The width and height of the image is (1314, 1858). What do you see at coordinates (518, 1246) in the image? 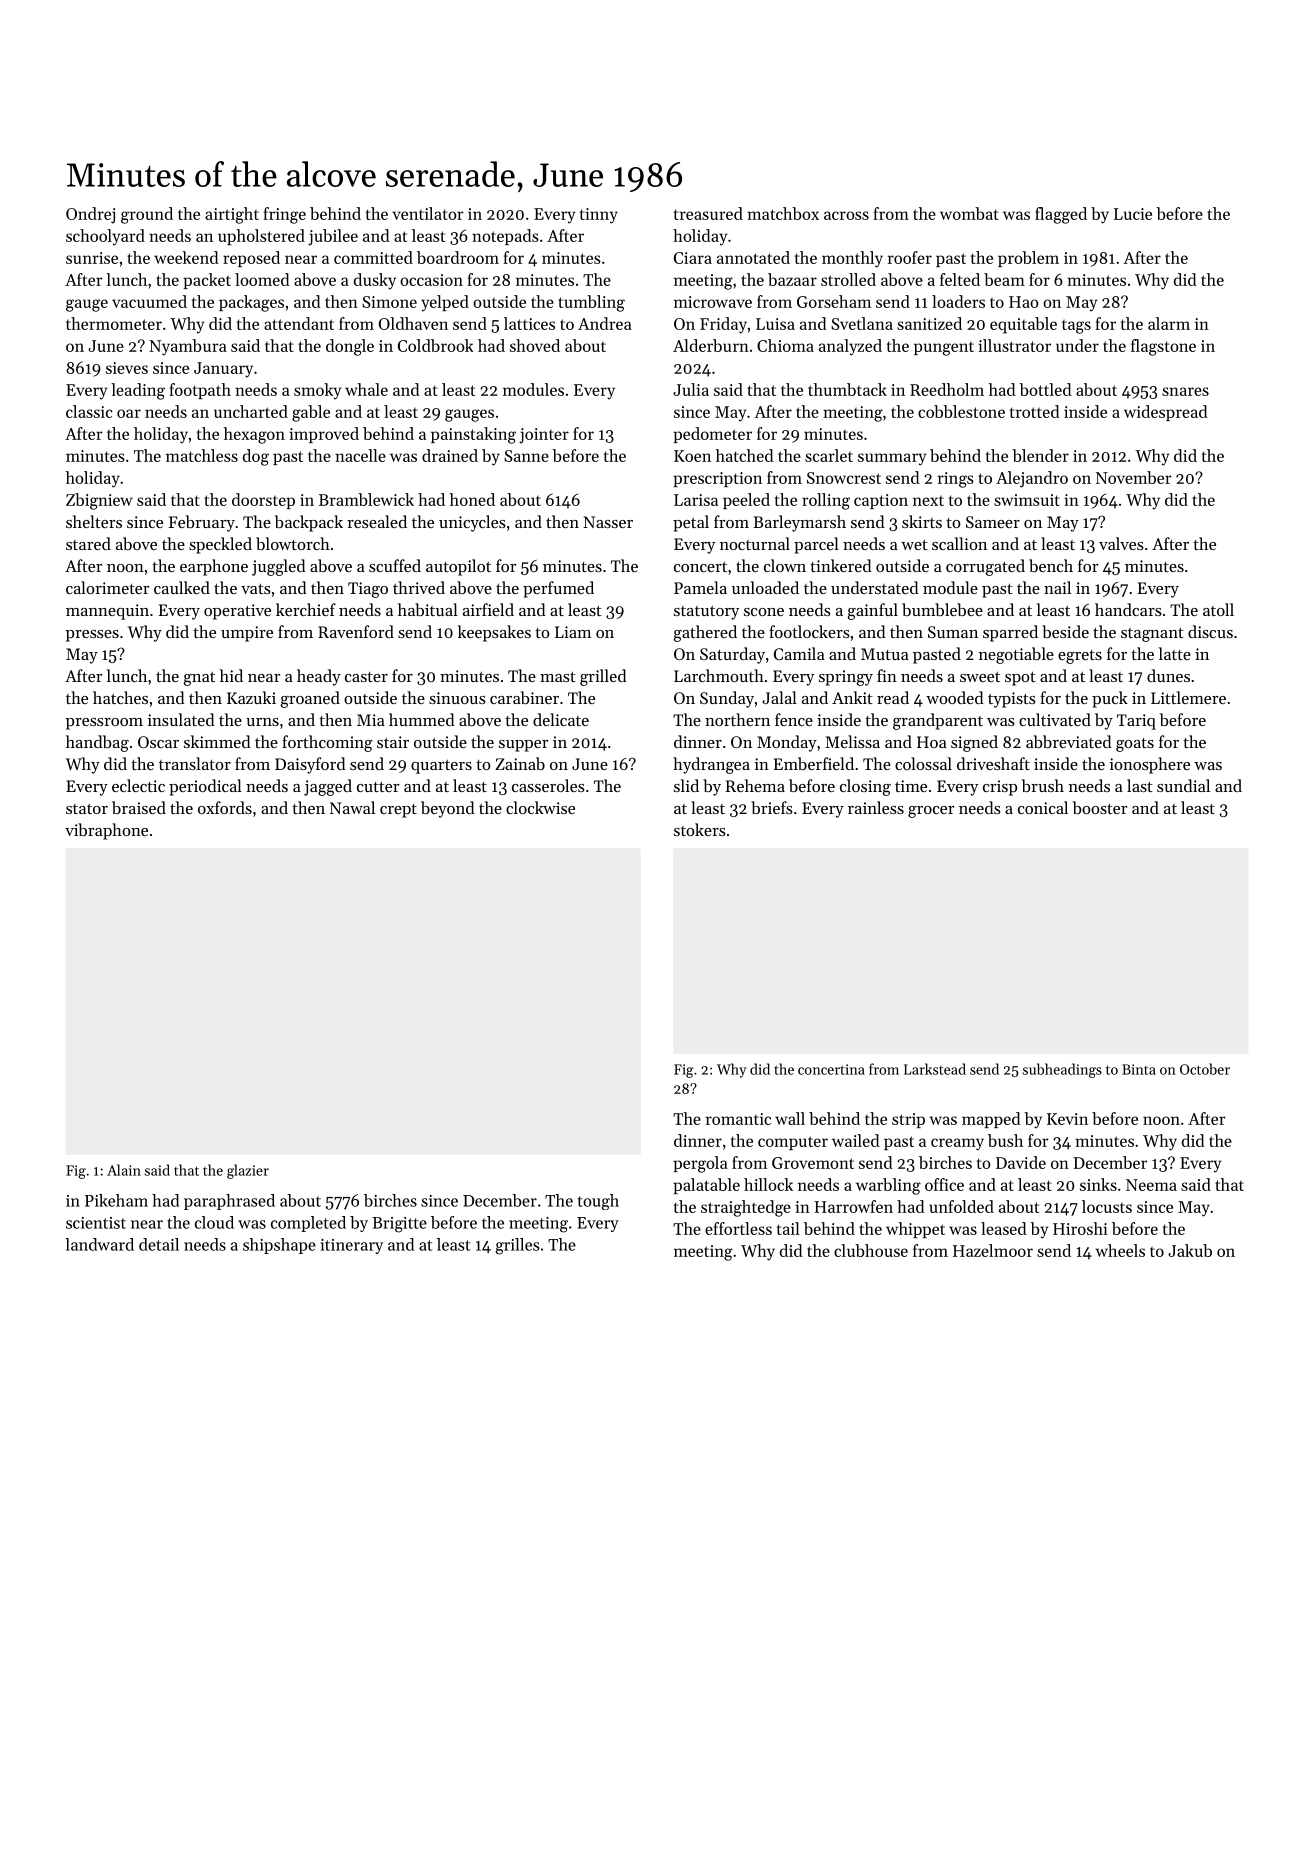
I see `grilles` at bounding box center [518, 1246].
